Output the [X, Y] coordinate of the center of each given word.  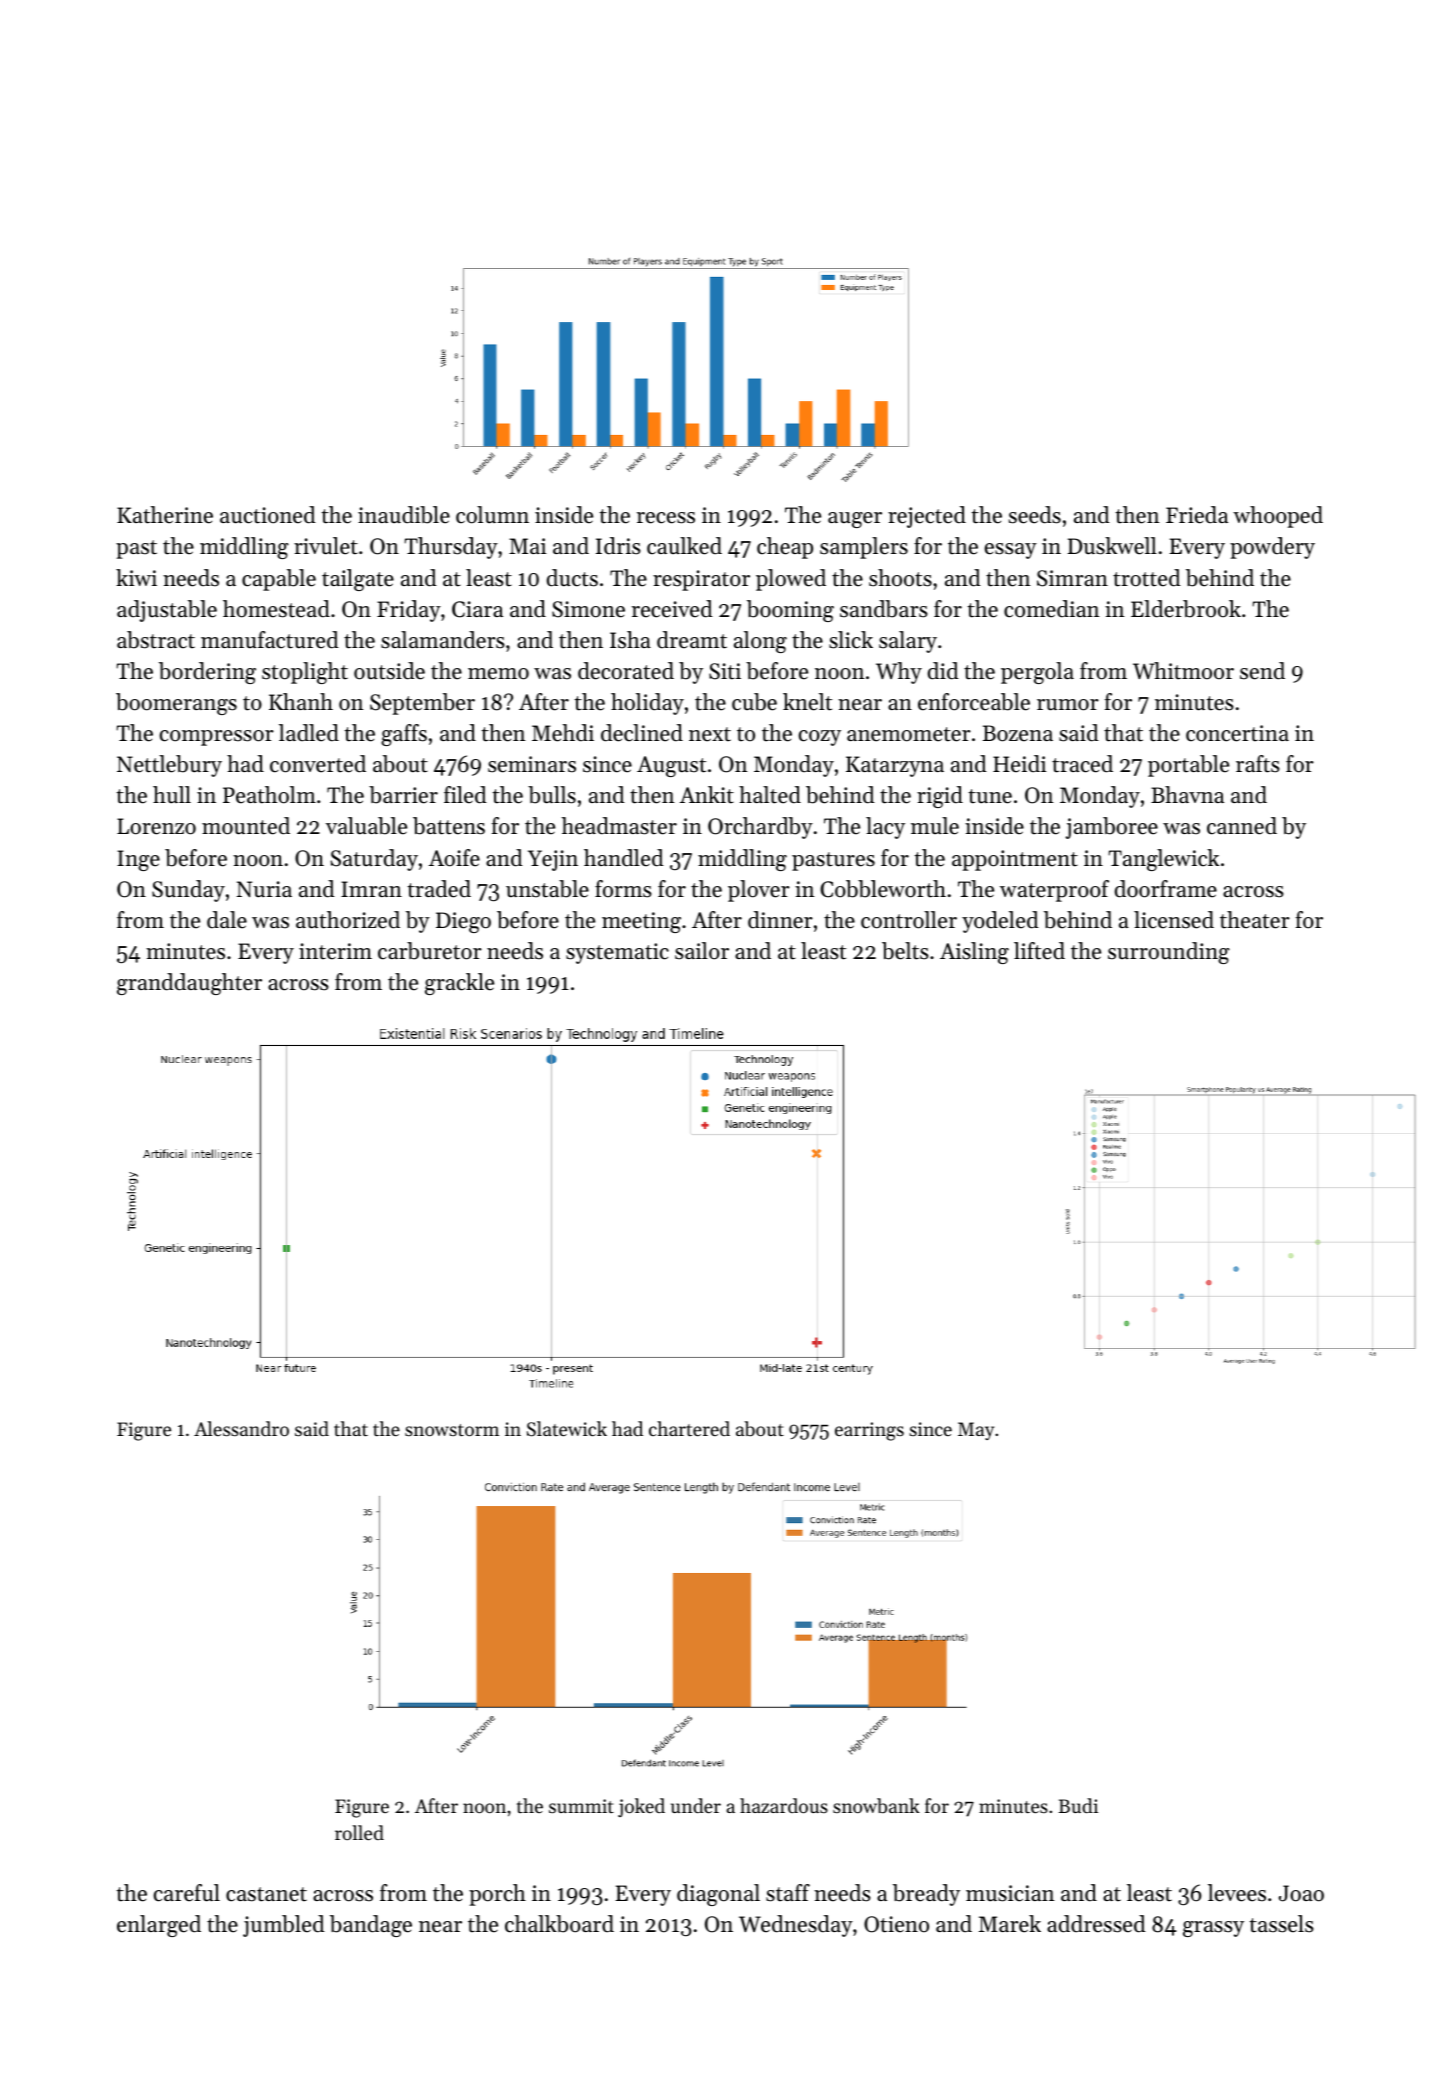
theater [1255, 920]
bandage [371, 1926]
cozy [820, 738]
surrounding [1169, 953]
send [1262, 671]
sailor [702, 951]
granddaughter [189, 984]
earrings [869, 1431]
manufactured [270, 640]
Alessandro [241, 1428]
